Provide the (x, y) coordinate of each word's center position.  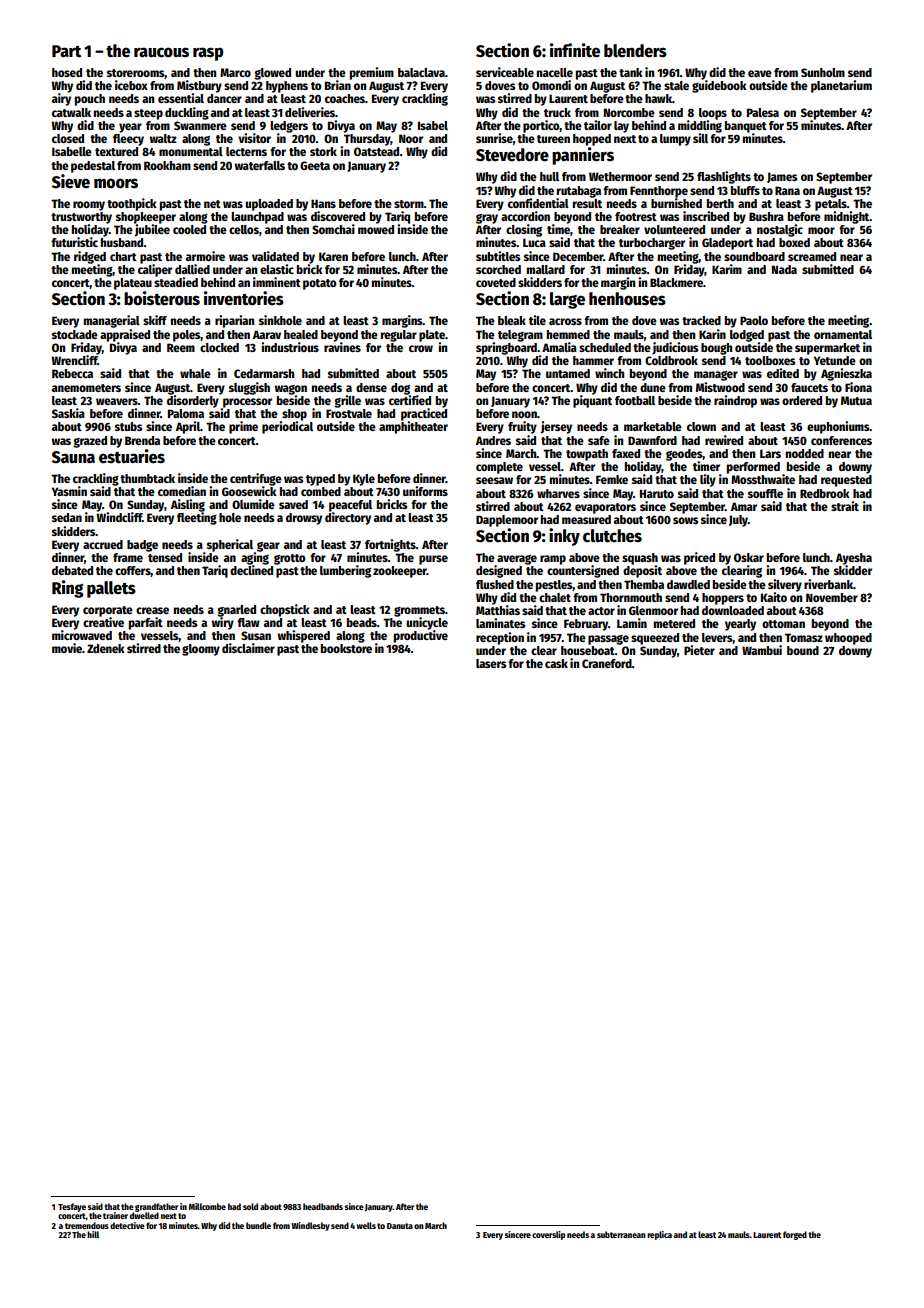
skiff (155, 320)
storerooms (136, 74)
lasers (491, 663)
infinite (575, 50)
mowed (376, 229)
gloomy (201, 650)
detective (127, 1225)
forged (795, 1235)
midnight (847, 217)
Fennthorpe (659, 192)
